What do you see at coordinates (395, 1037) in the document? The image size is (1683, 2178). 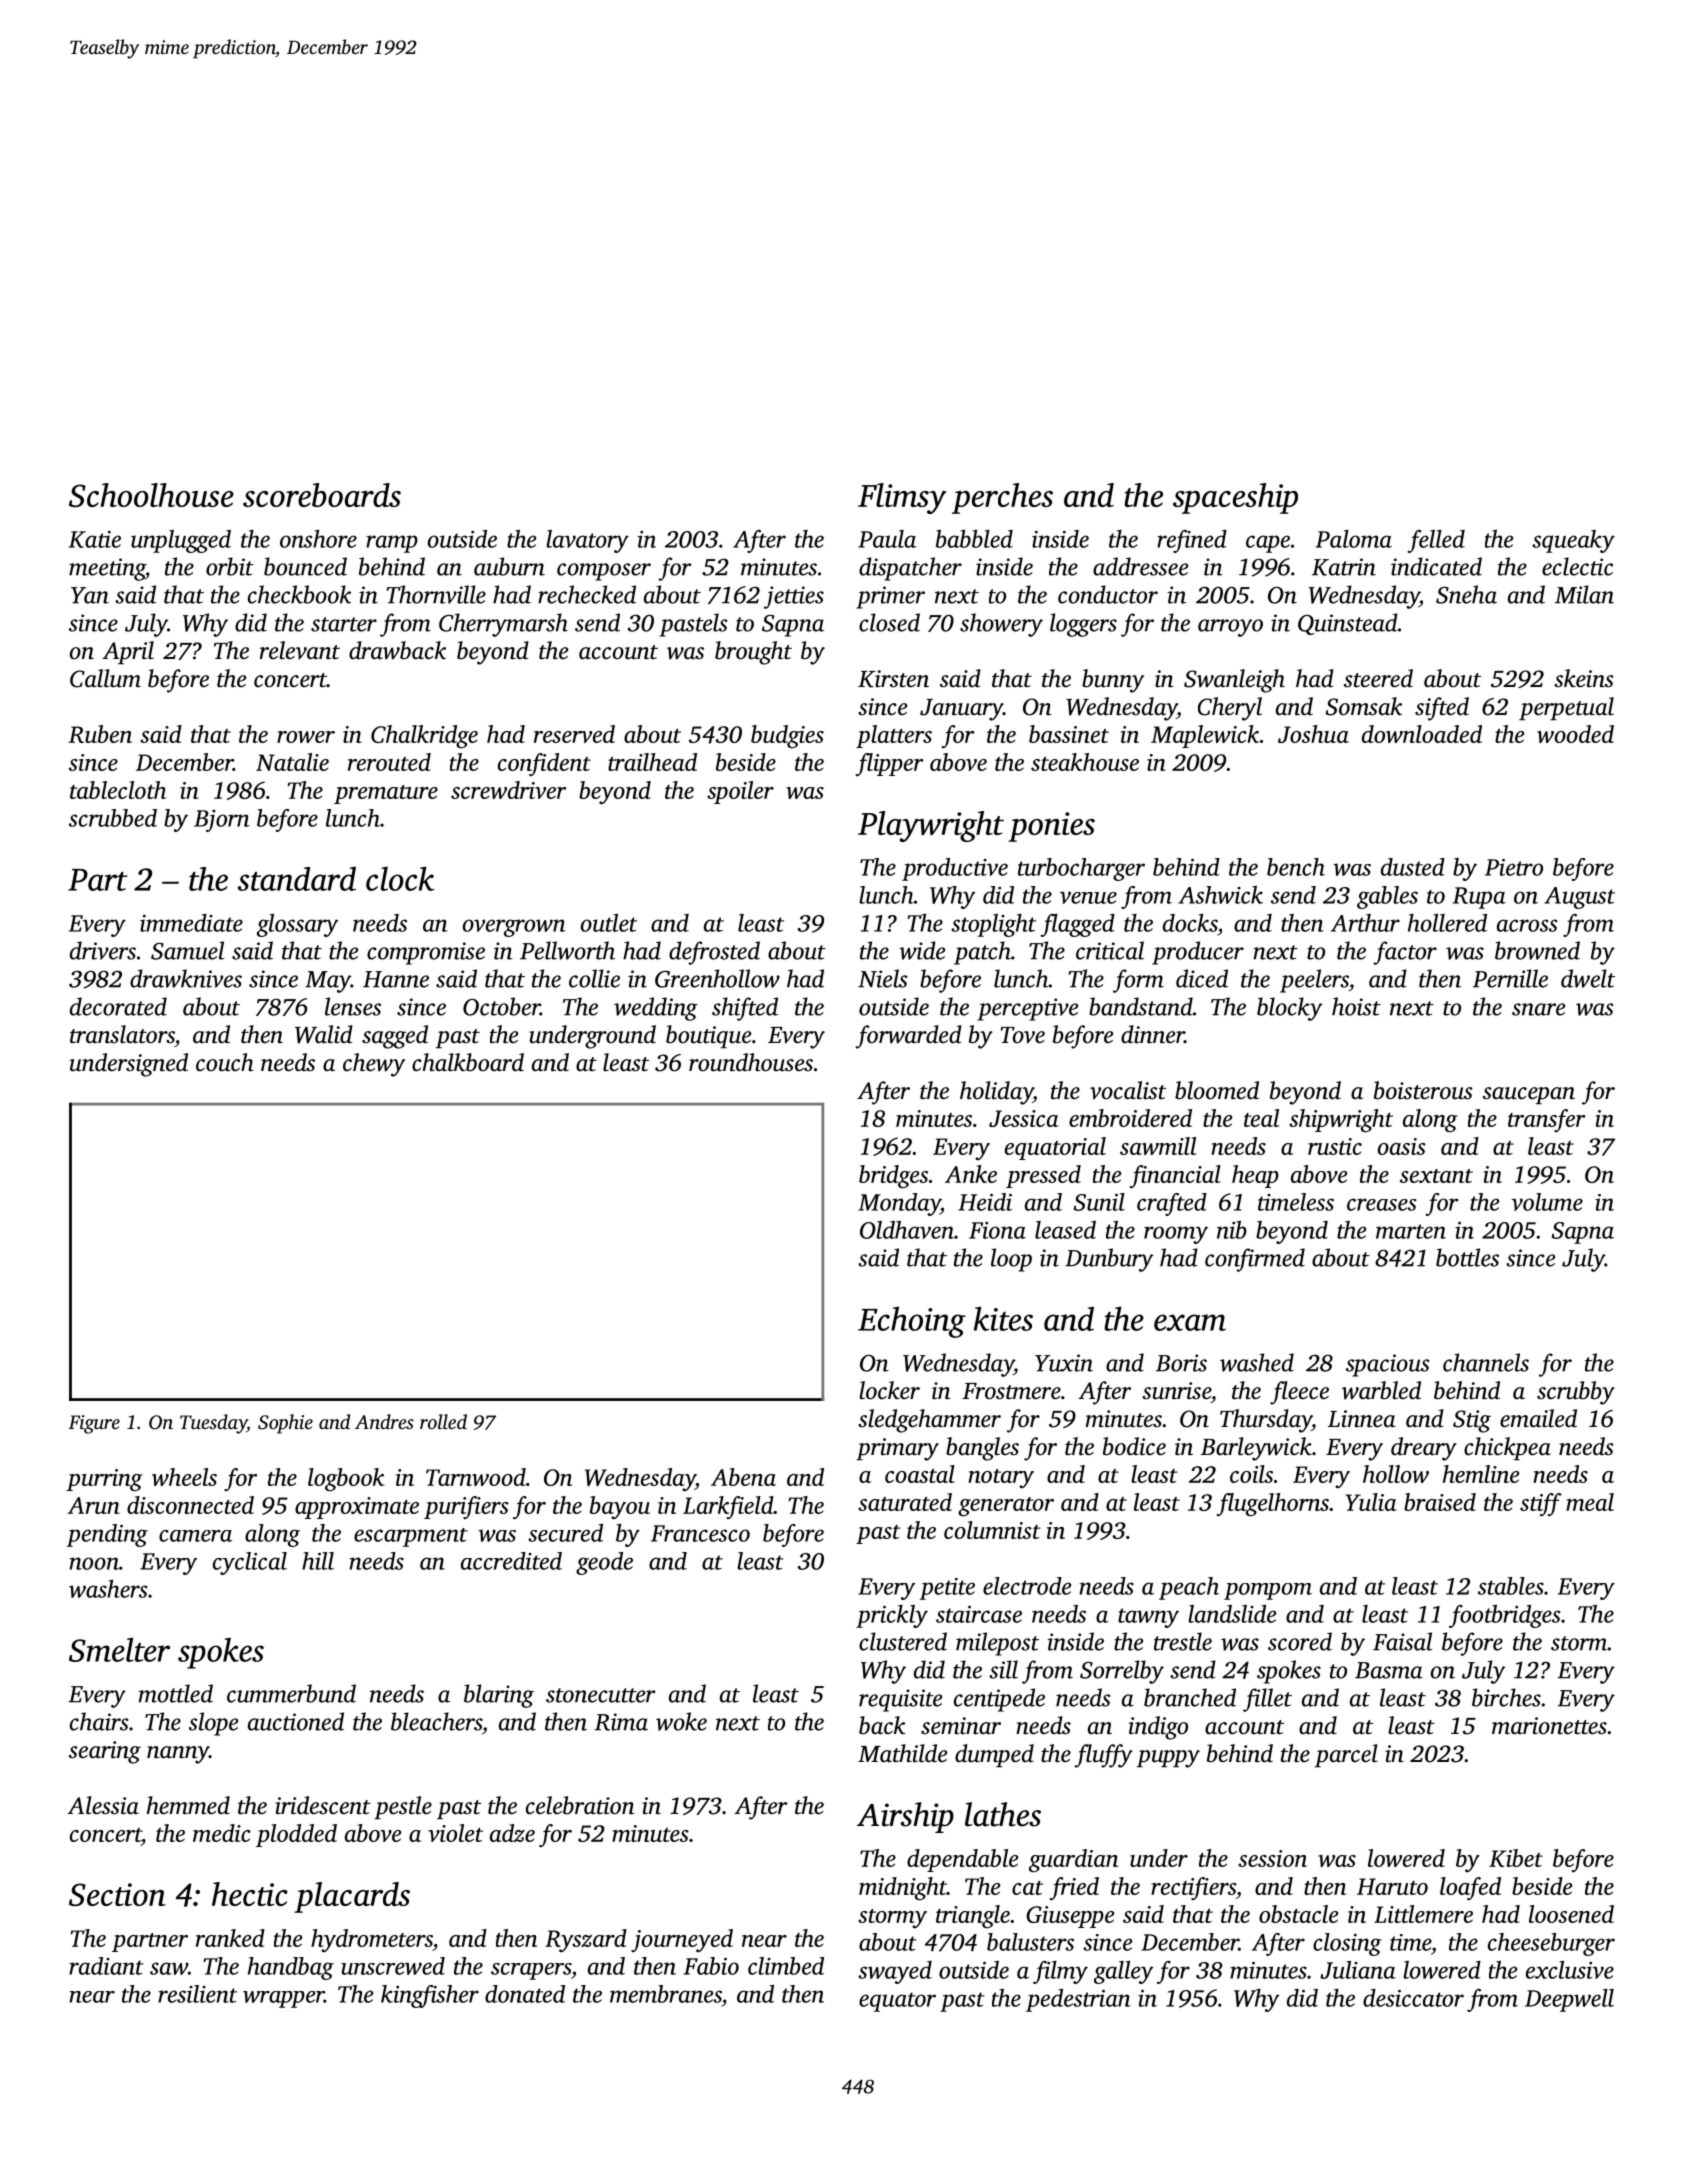 I see `sagged` at bounding box center [395, 1037].
